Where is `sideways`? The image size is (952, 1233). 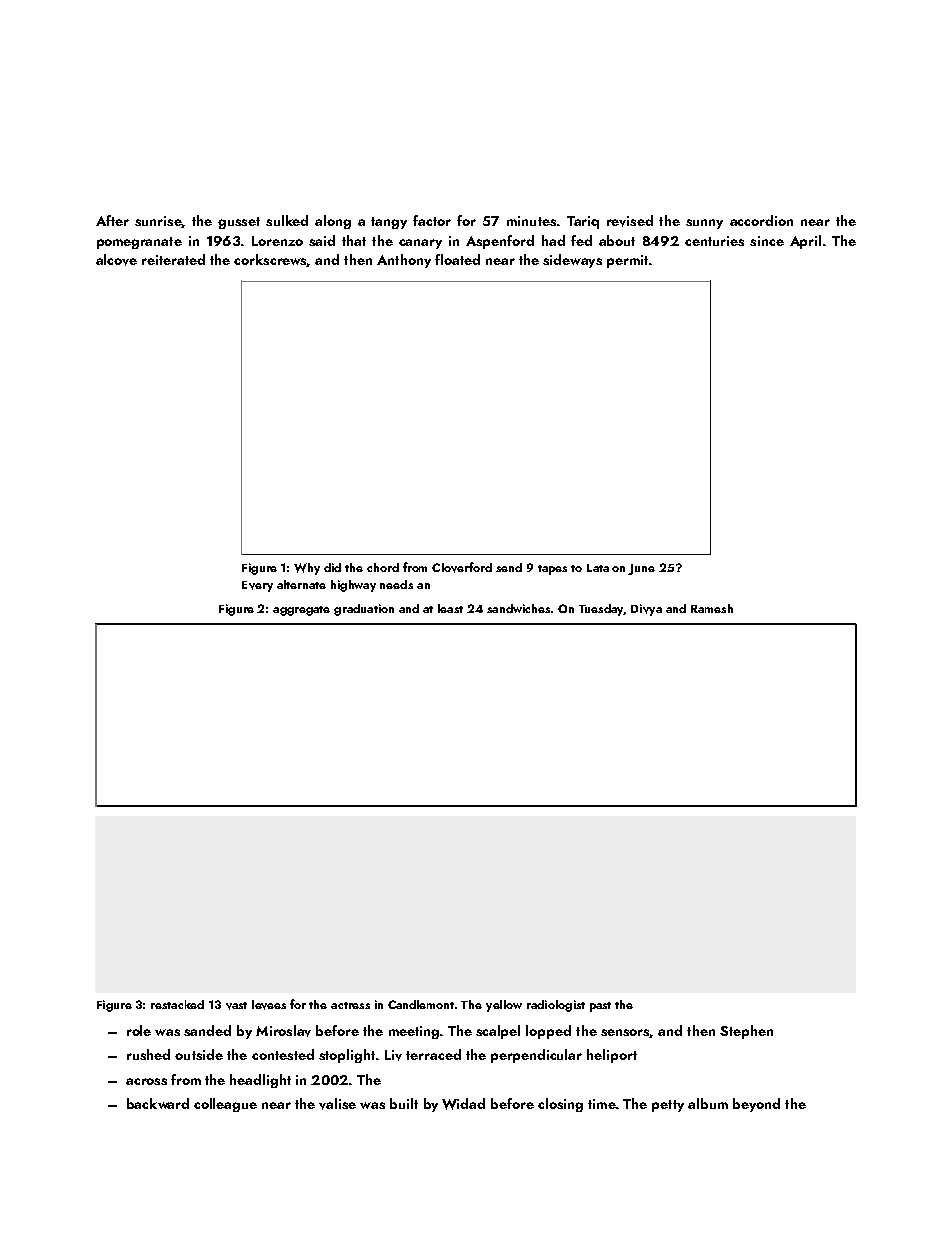 sideways is located at coordinates (572, 261).
